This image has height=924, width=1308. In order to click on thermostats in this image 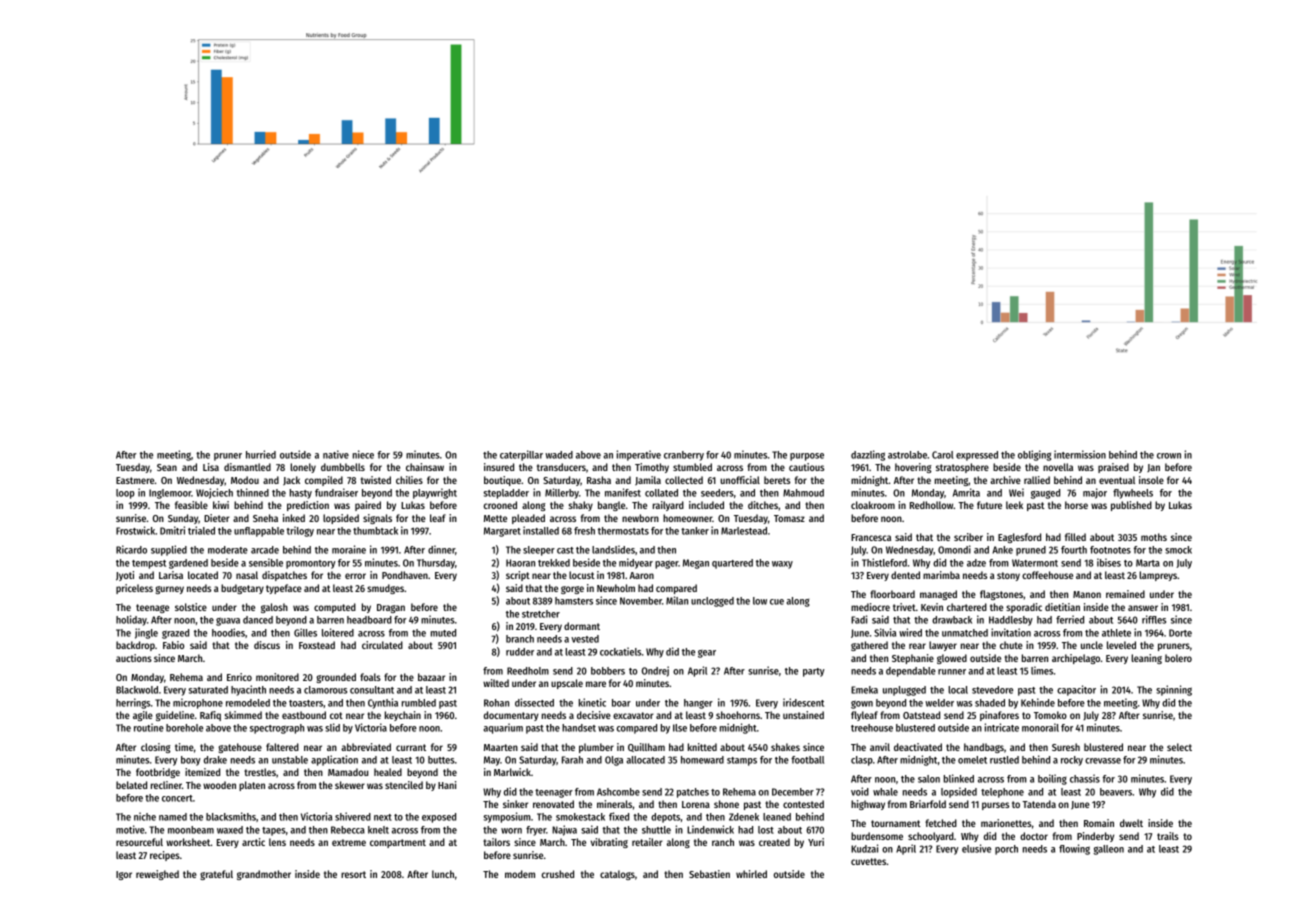, I will do `click(623, 531)`.
